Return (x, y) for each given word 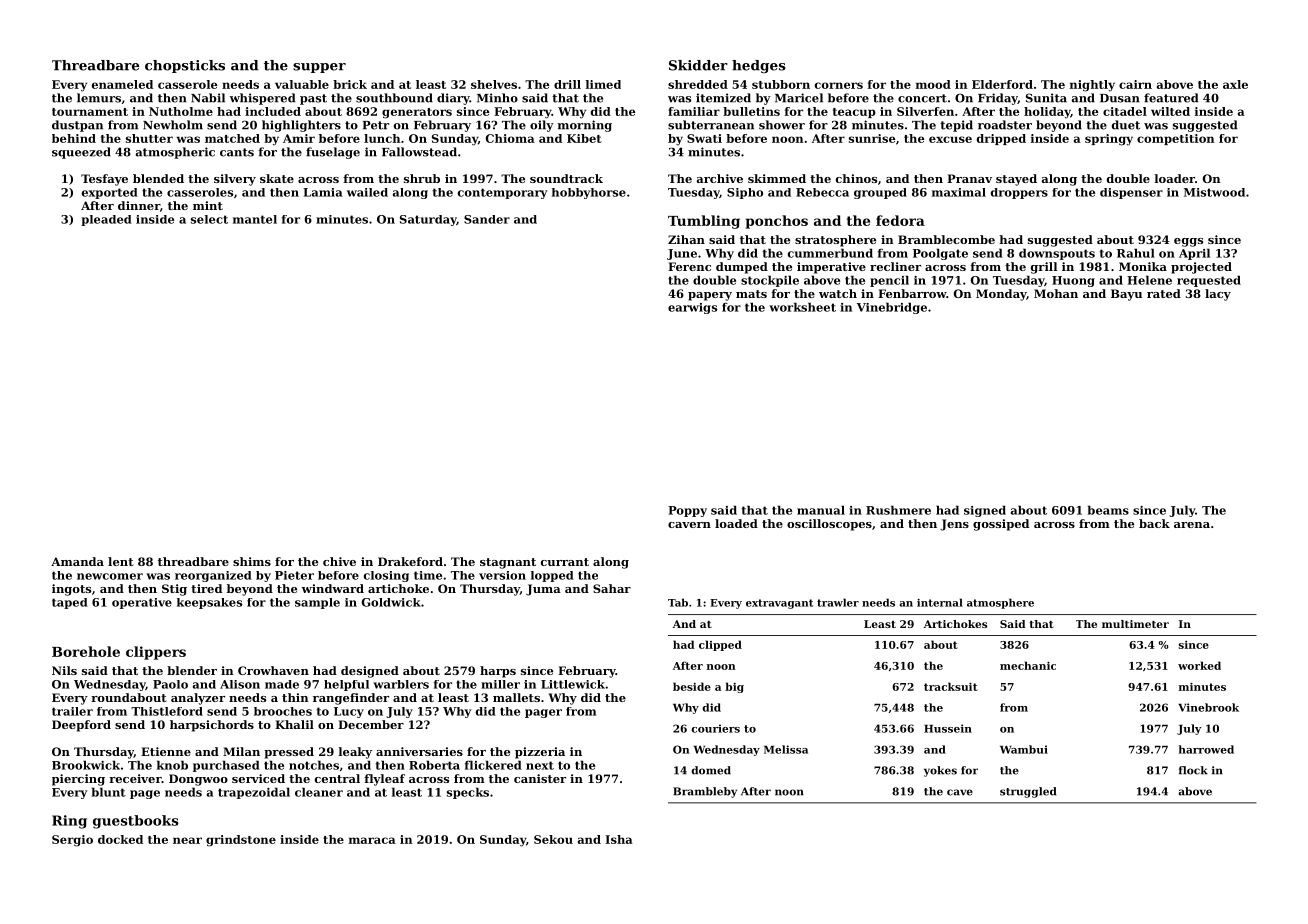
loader (1175, 178)
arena (1192, 525)
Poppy (687, 511)
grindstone (241, 841)
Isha (619, 839)
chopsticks (185, 66)
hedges (759, 66)
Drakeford (410, 561)
